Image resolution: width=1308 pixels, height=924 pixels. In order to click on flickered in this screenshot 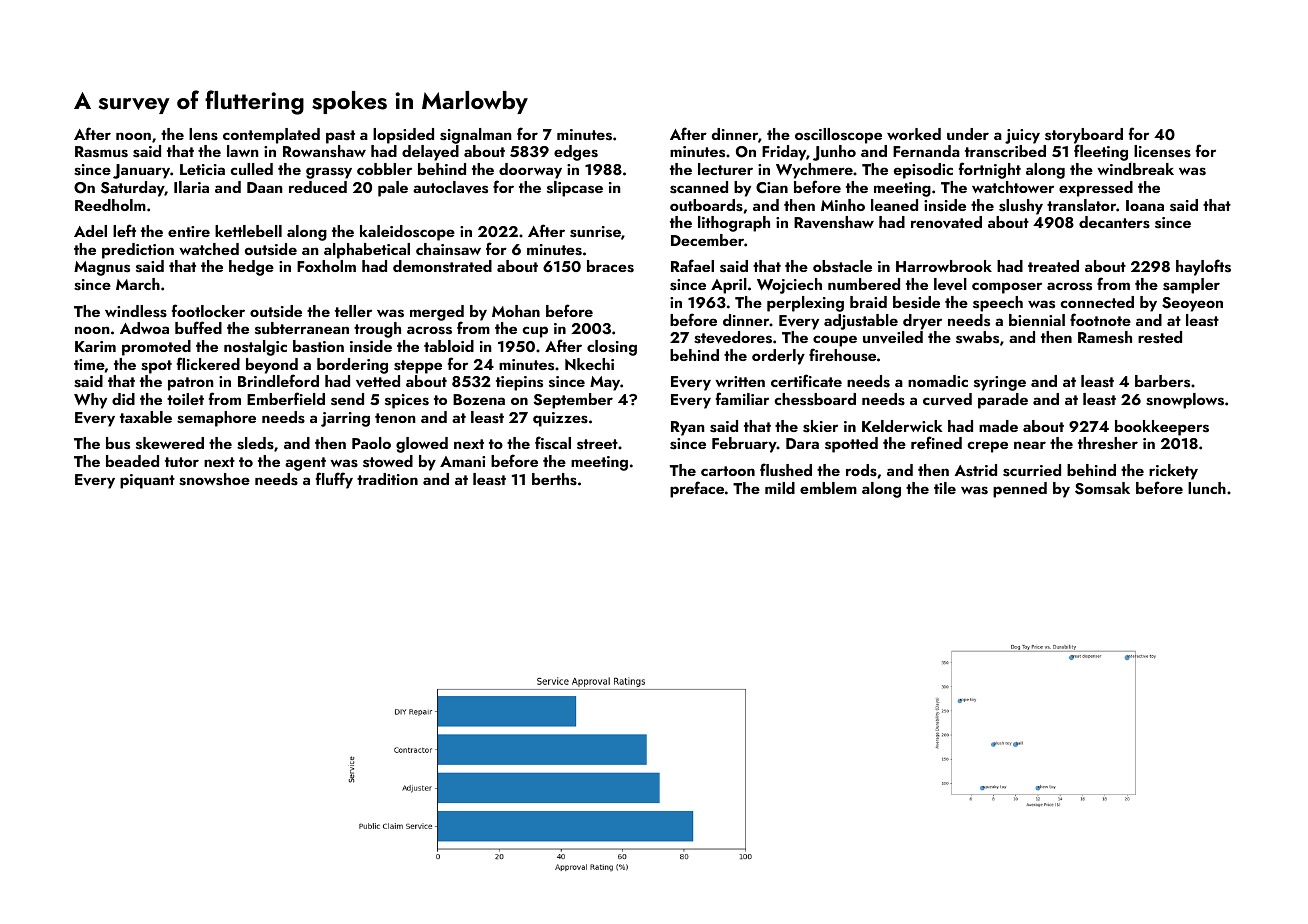, I will do `click(208, 363)`.
